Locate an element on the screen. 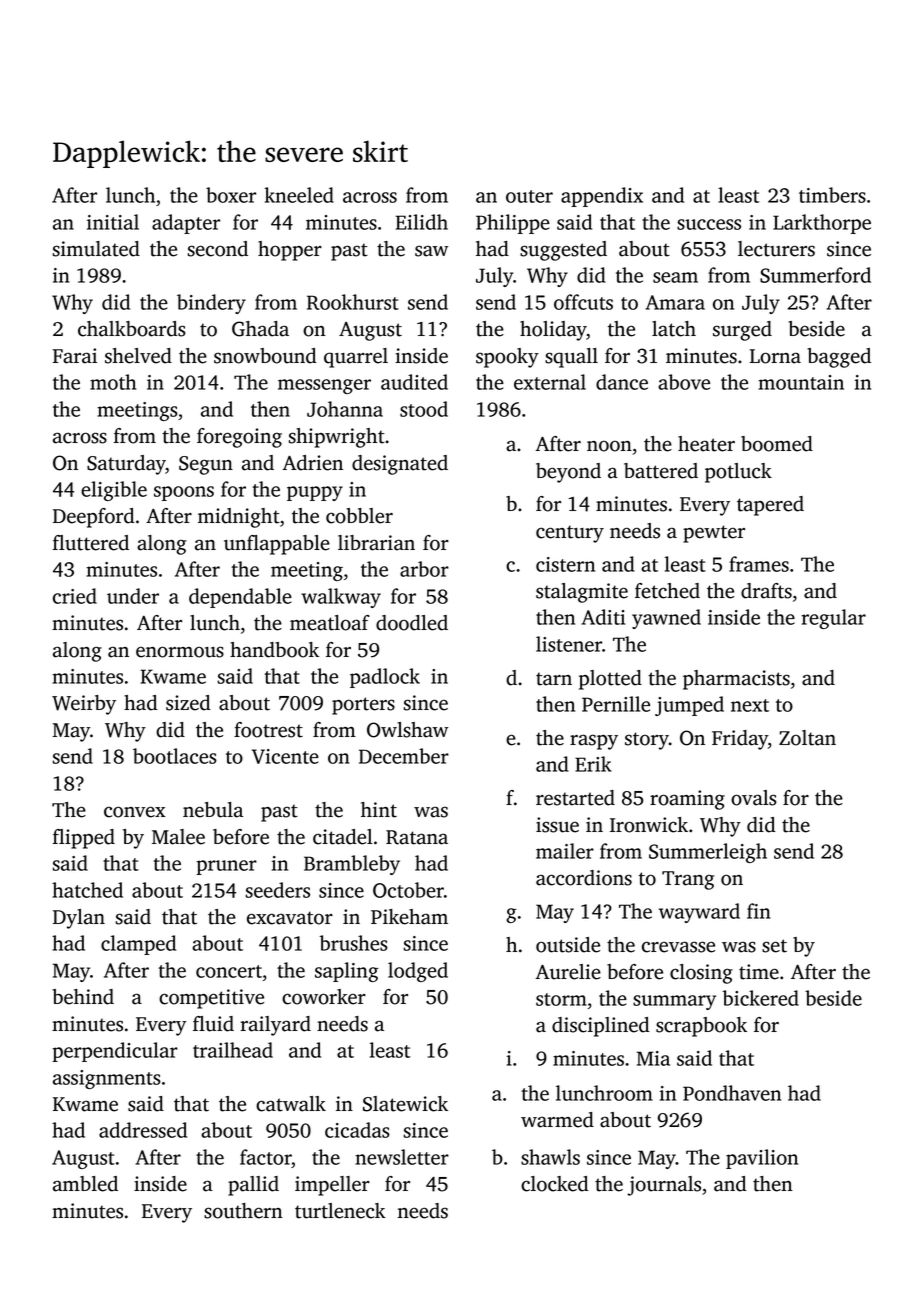 The height and width of the screenshot is (1314, 924). initial is located at coordinates (113, 222).
